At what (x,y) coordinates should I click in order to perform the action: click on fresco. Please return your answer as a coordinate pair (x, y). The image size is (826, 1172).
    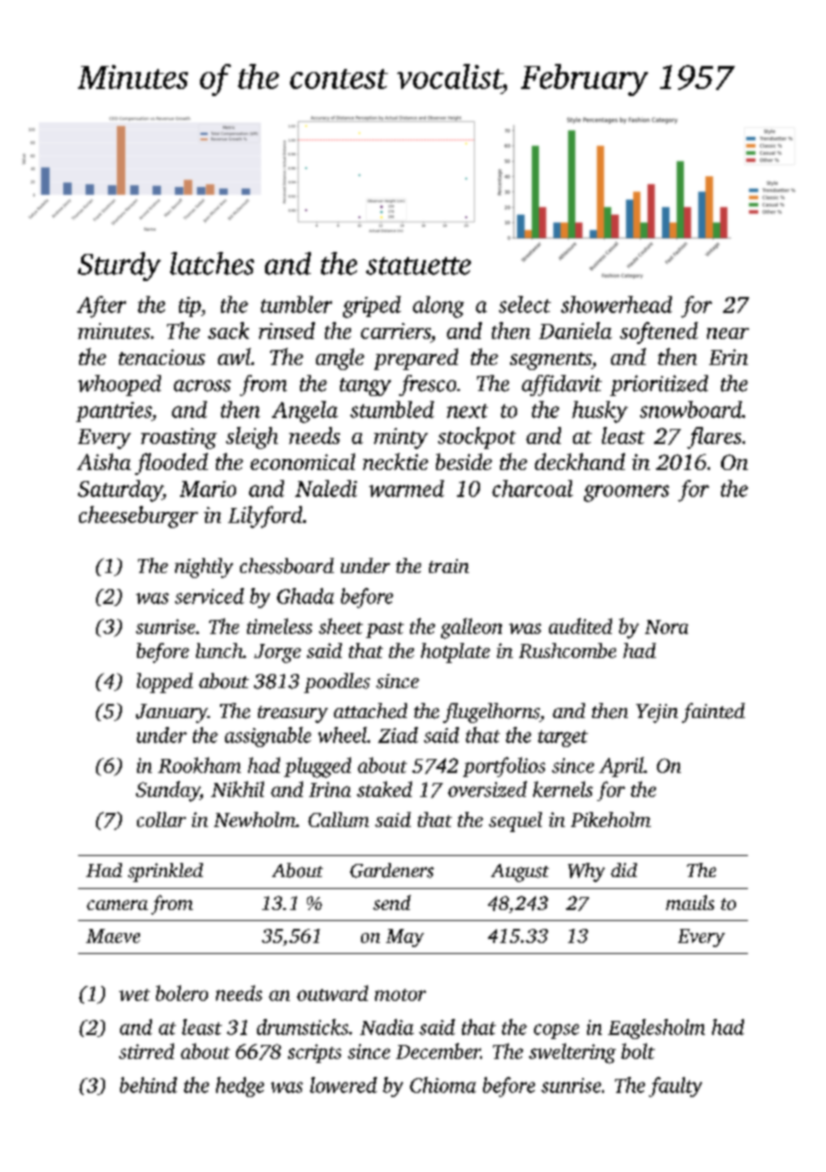
    Looking at the image, I should click on (427, 385).
